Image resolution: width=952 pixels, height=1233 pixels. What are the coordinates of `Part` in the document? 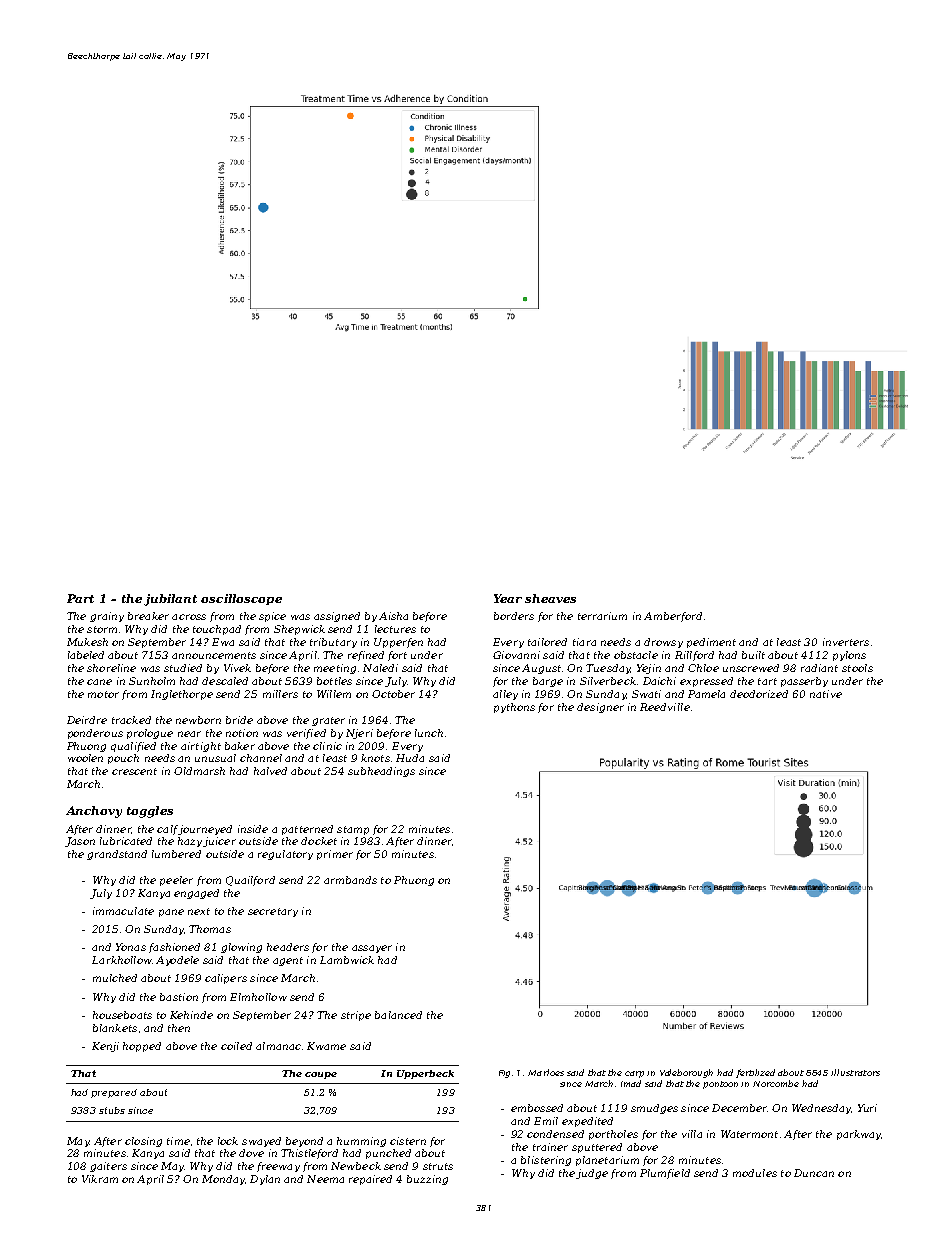 It's located at (80, 598).
